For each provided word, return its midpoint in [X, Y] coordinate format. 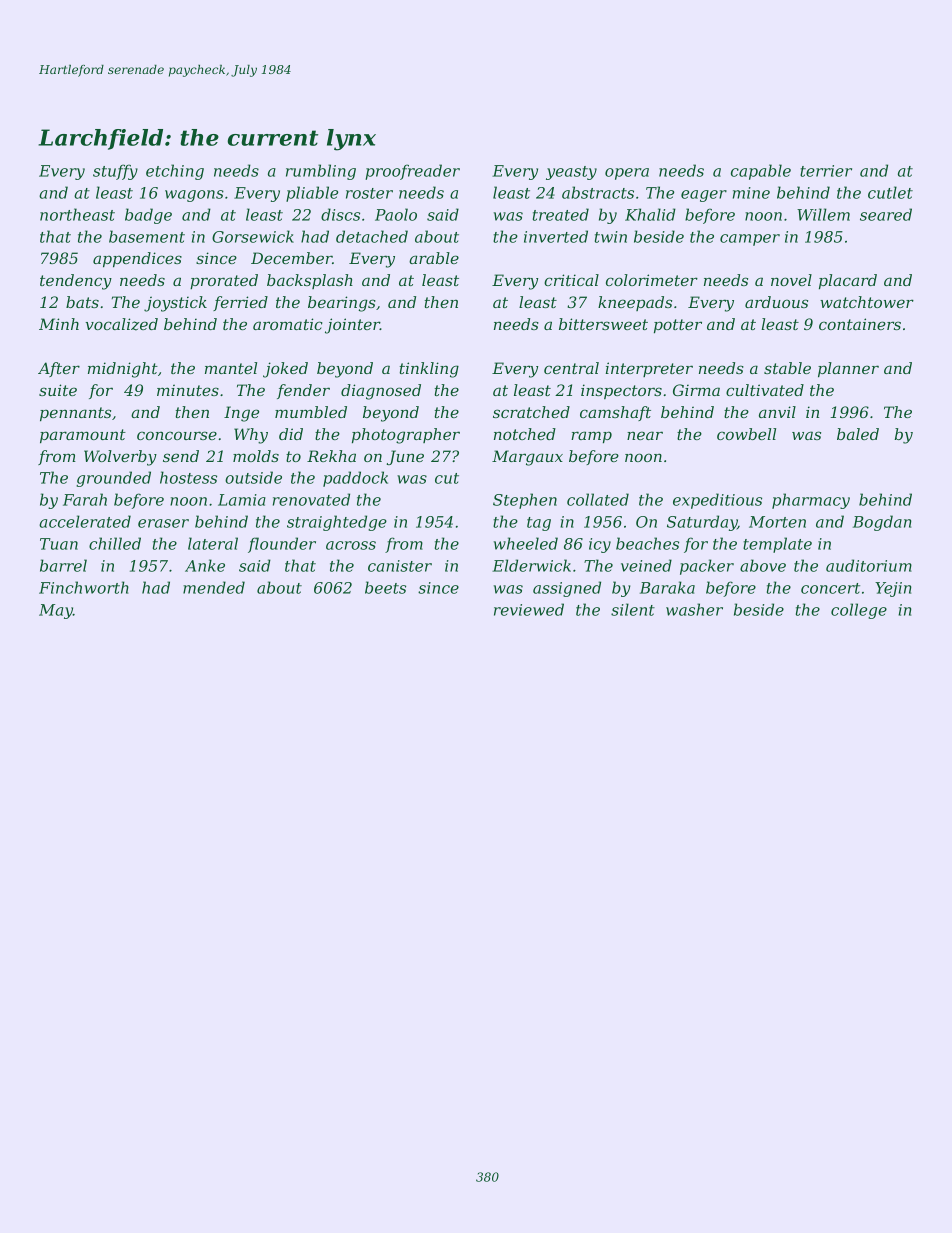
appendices [137, 259]
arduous [776, 302]
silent [633, 609]
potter [678, 326]
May [56, 611]
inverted [556, 236]
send [181, 456]
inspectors [621, 391]
